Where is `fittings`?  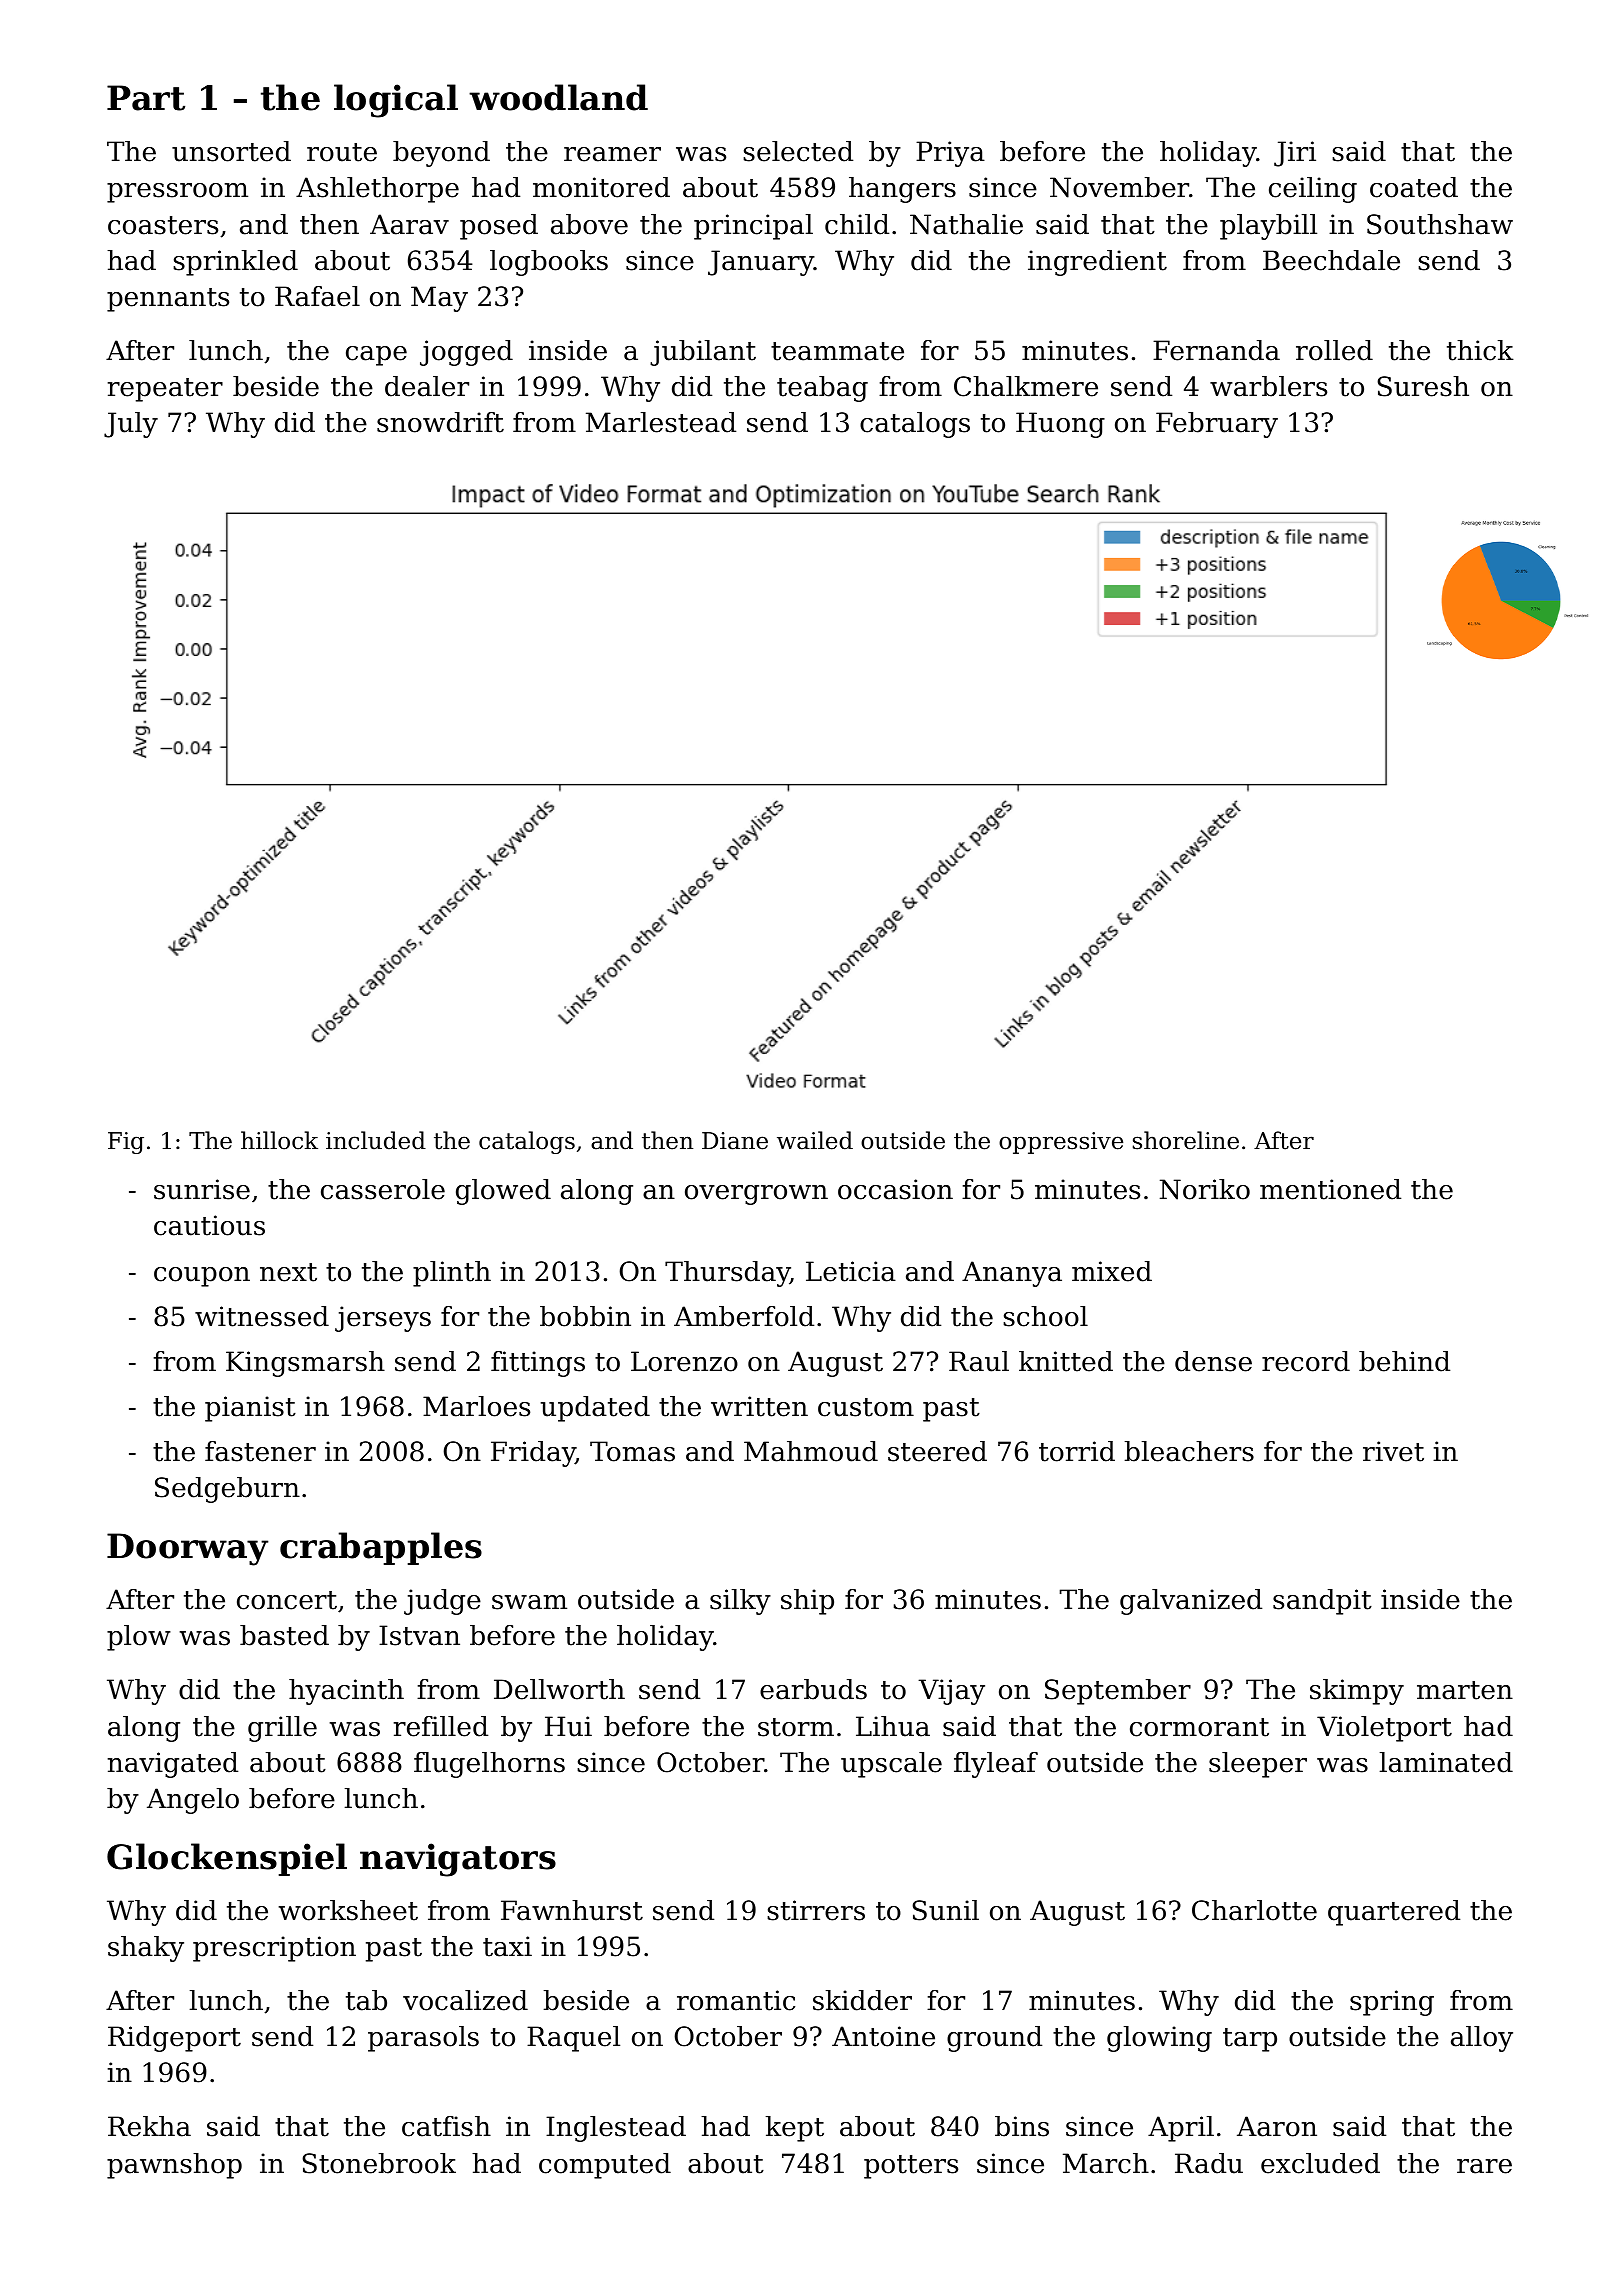 fittings is located at coordinates (538, 1364).
